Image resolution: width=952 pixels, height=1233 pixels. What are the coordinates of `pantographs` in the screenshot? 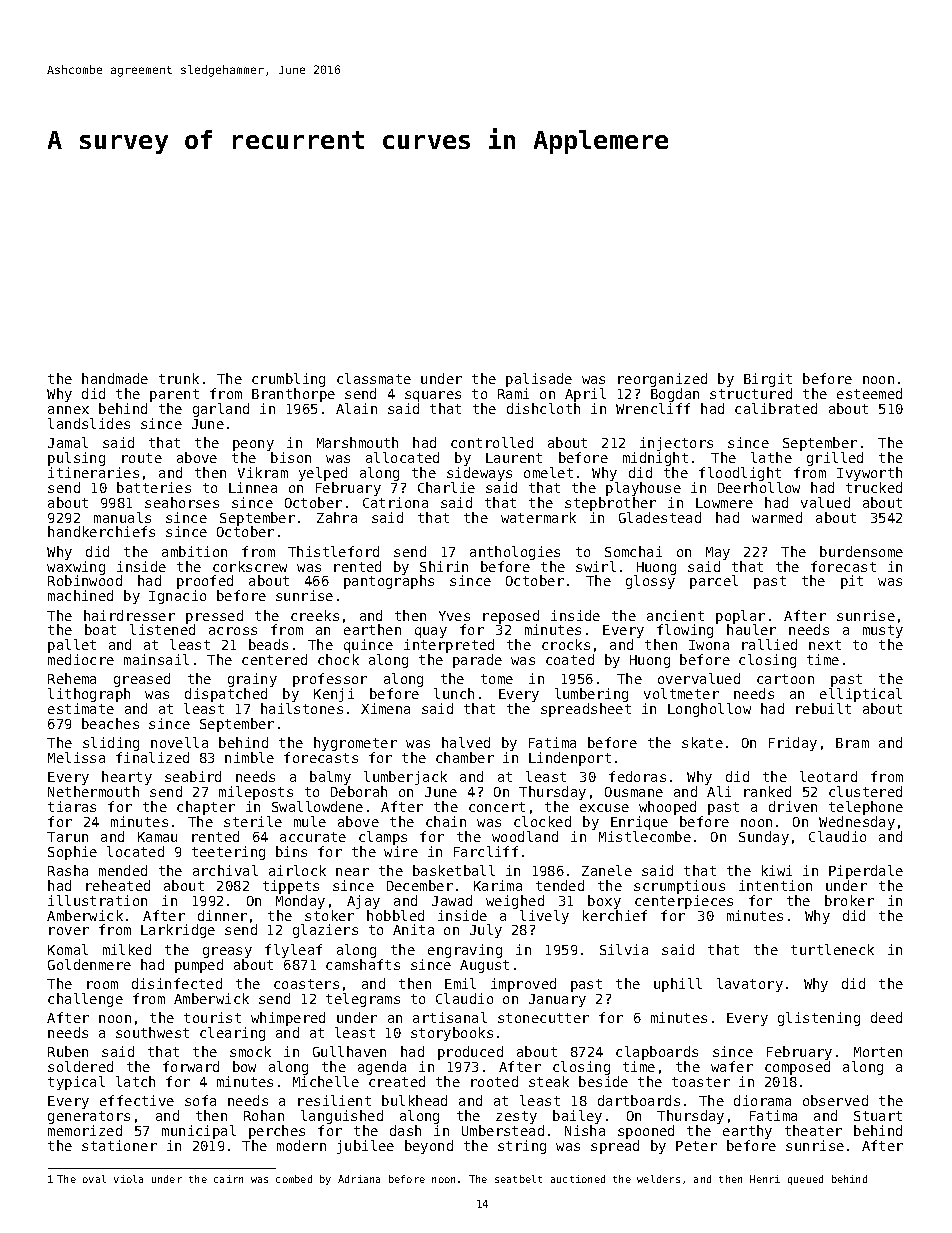 It's located at (389, 582).
